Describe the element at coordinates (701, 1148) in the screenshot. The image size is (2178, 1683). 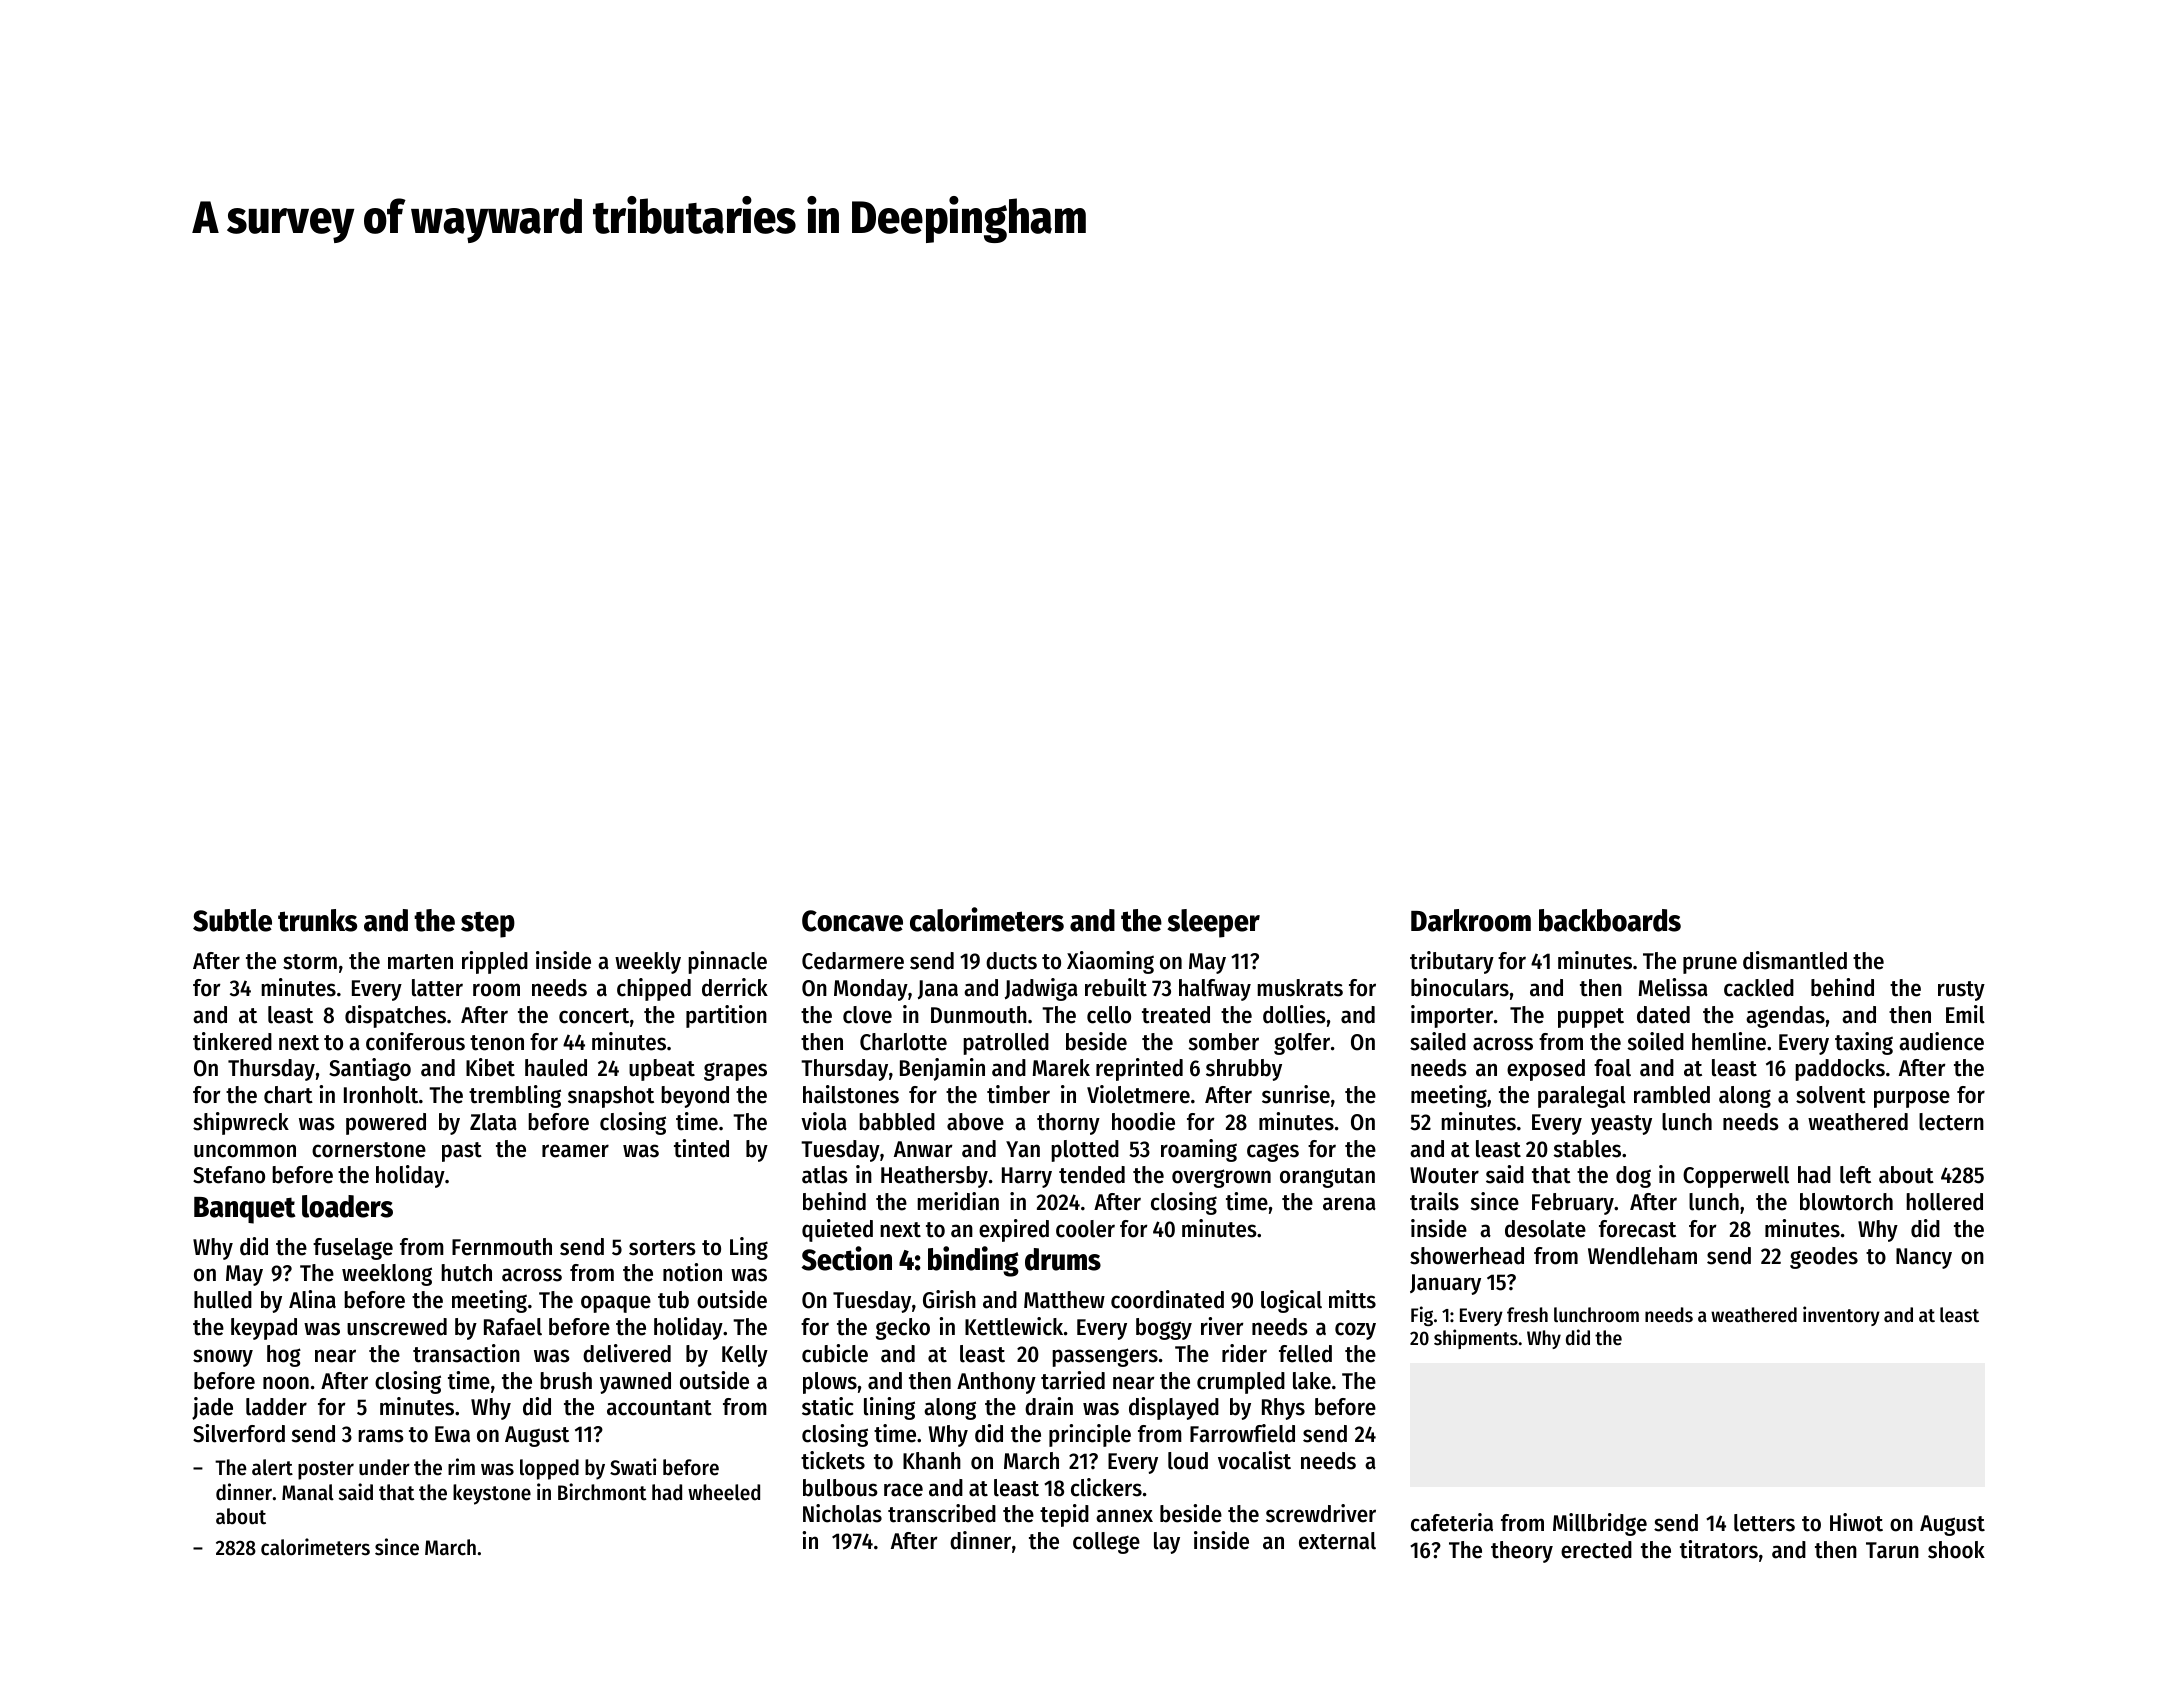
I see `tinted` at that location.
